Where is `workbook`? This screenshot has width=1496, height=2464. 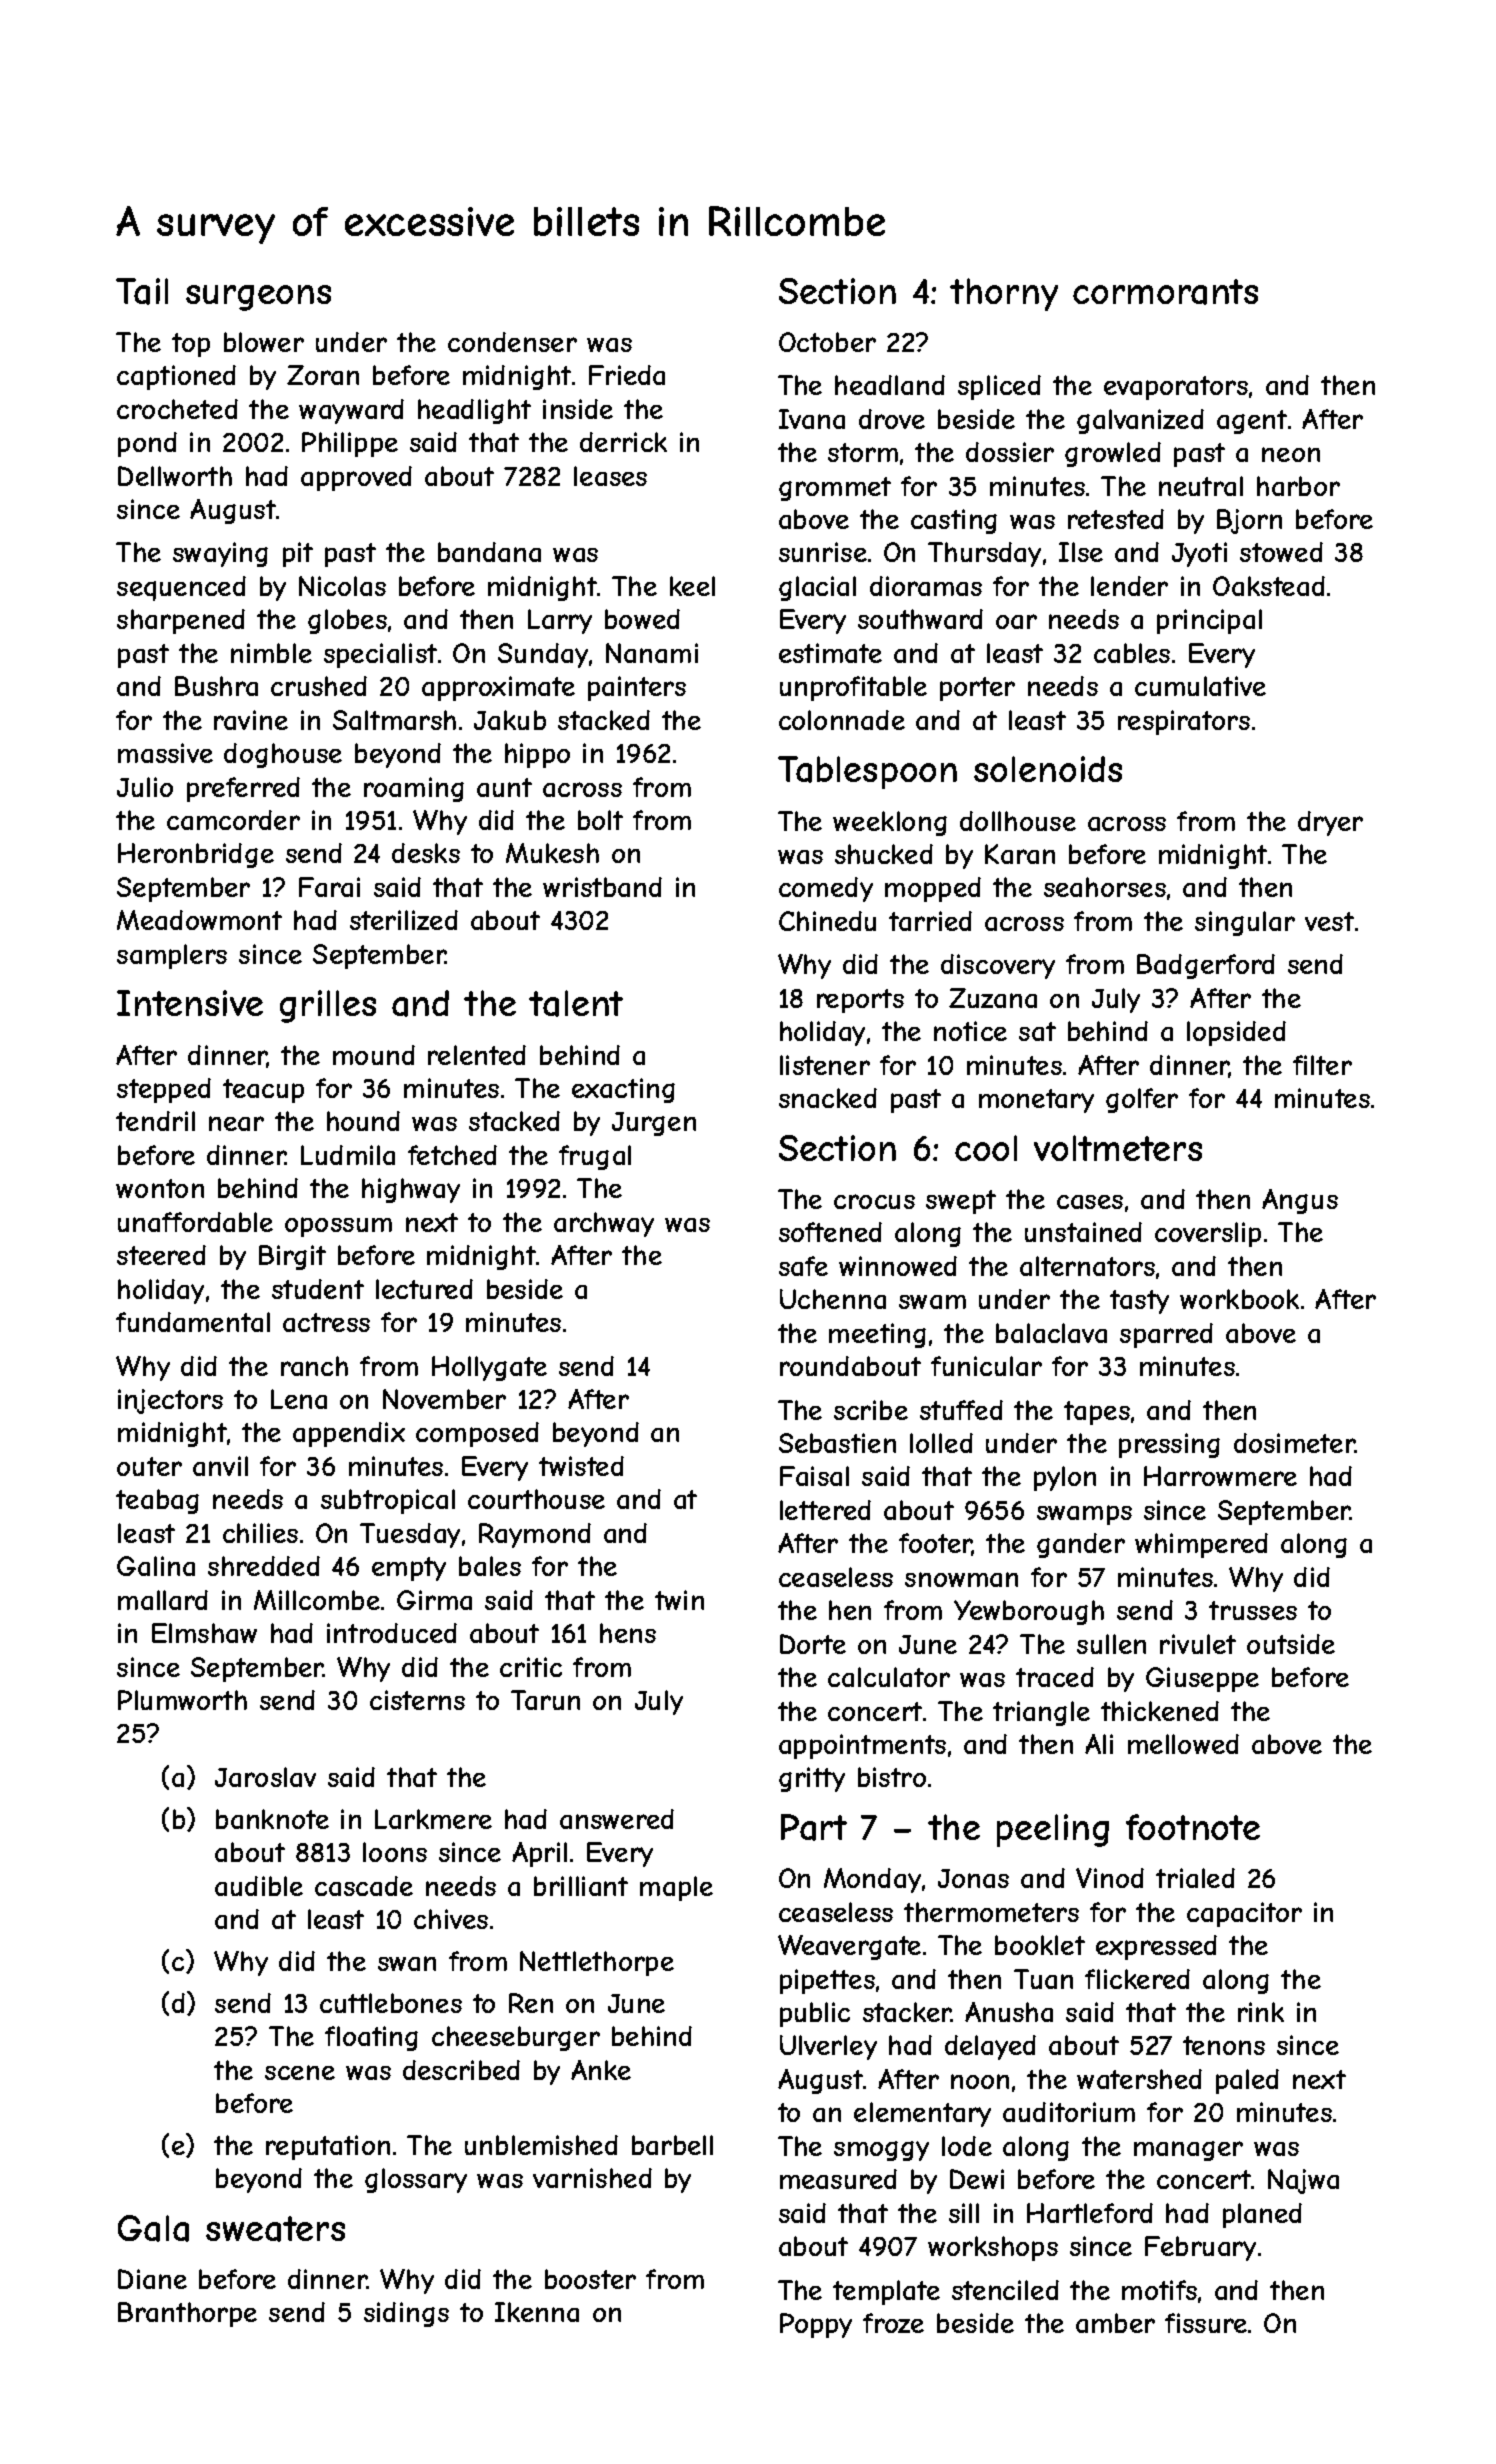 workbook is located at coordinates (1239, 1299).
